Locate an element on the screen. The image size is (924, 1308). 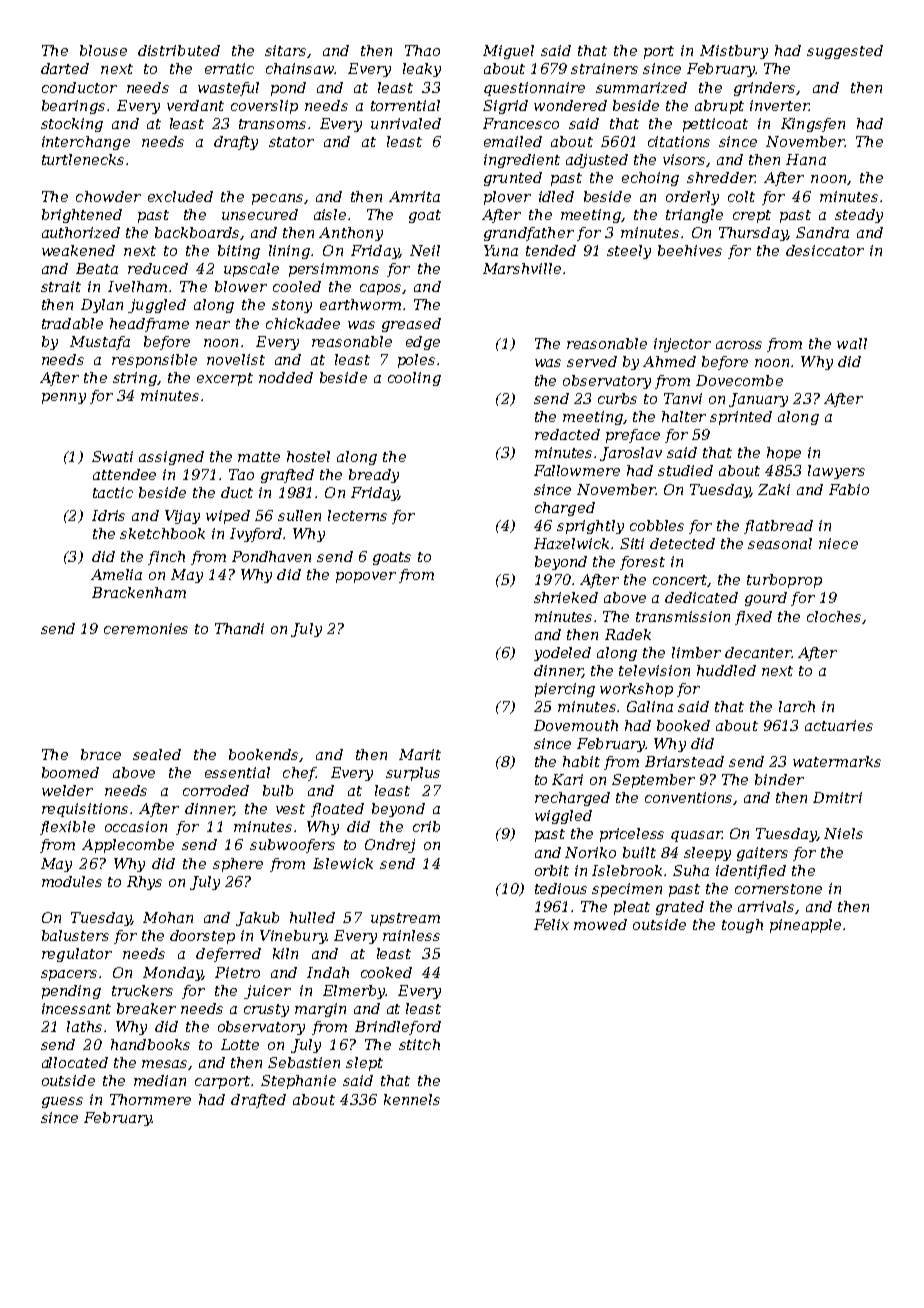
Monday is located at coordinates (172, 974).
